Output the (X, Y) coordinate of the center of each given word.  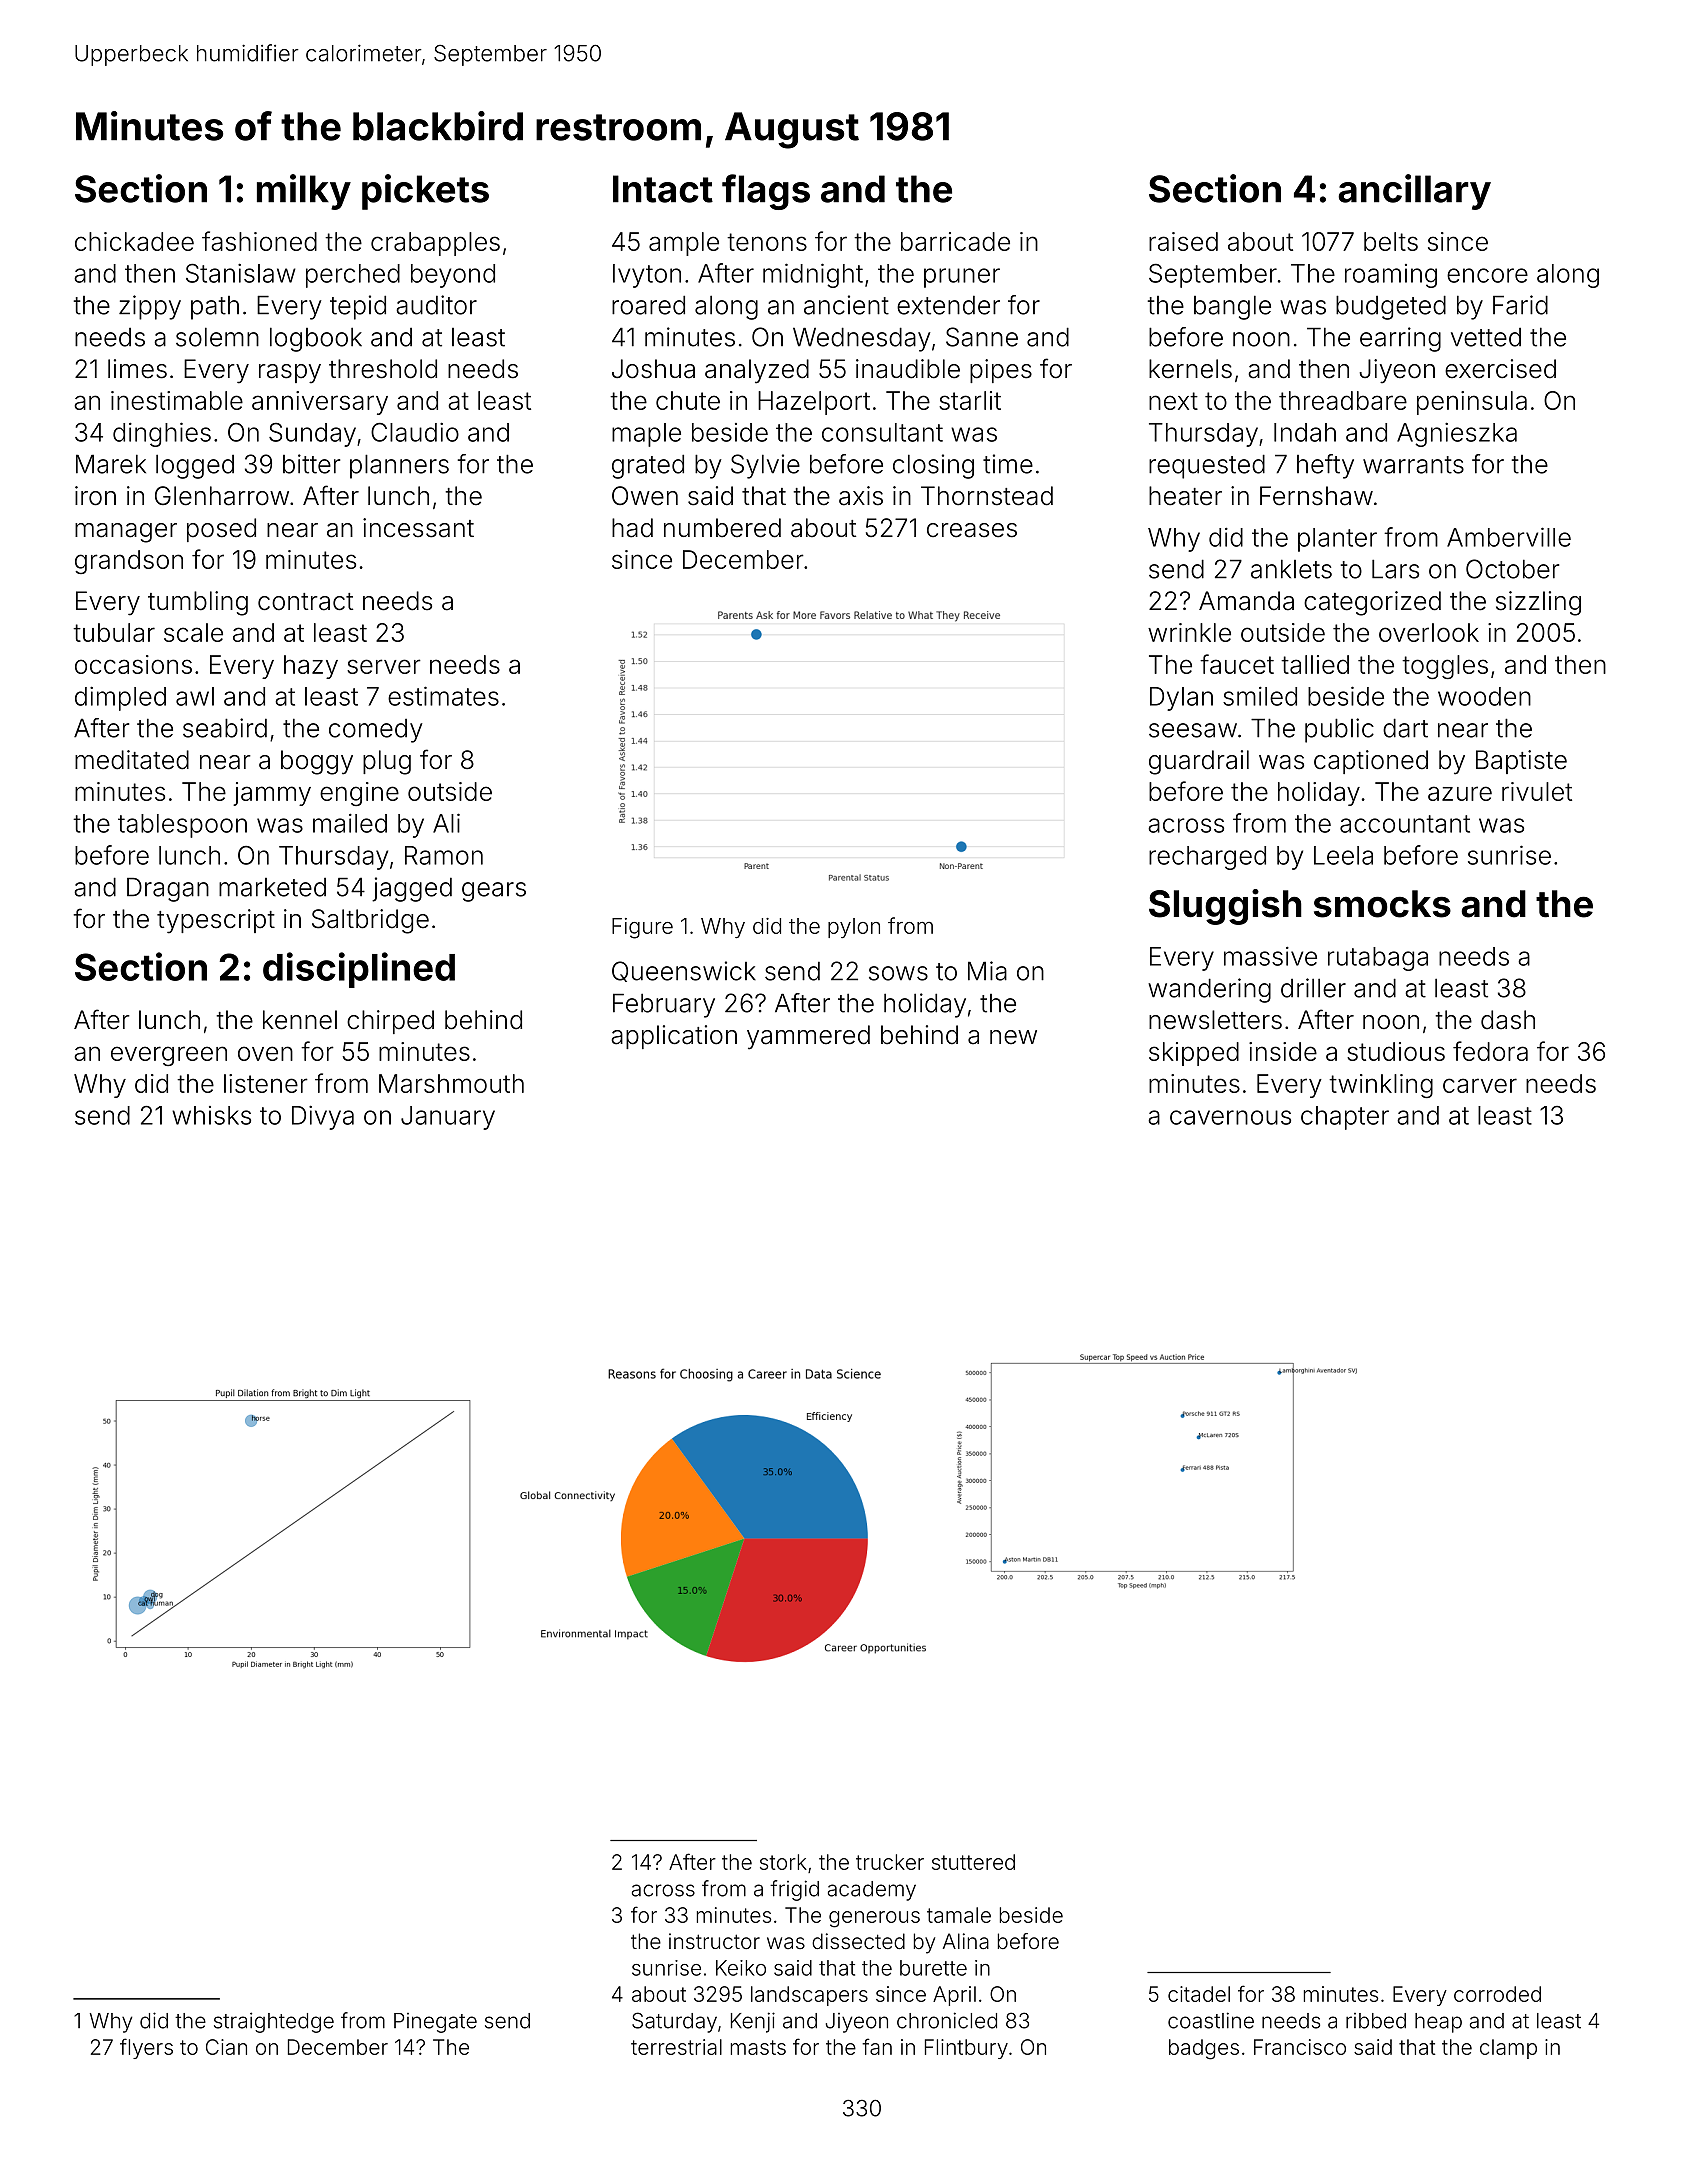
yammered (808, 1037)
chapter (1345, 1118)
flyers (146, 2048)
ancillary (1414, 192)
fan (877, 2046)
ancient (846, 305)
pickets (425, 192)
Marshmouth (451, 1083)
